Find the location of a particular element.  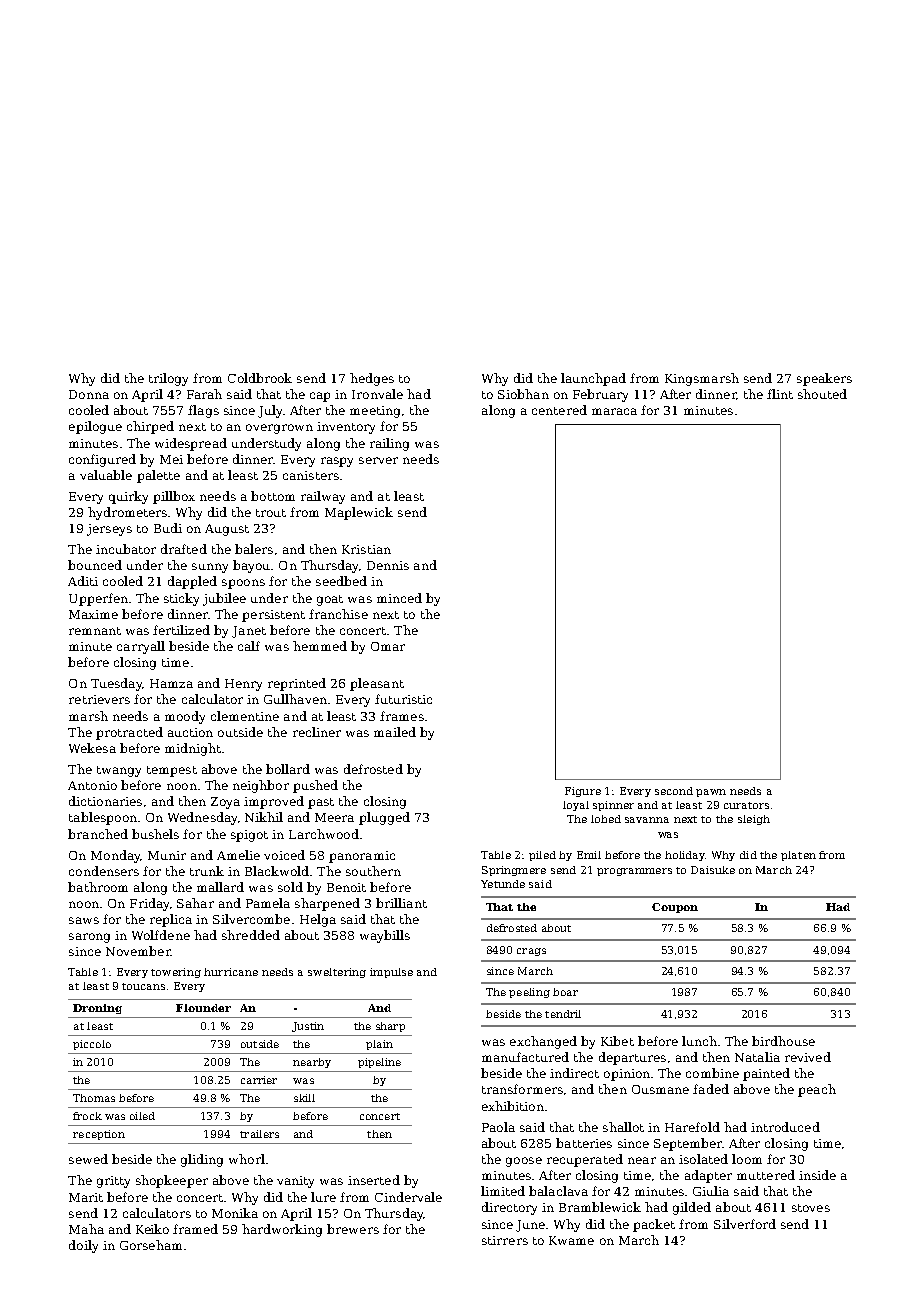

plugged is located at coordinates (384, 818).
